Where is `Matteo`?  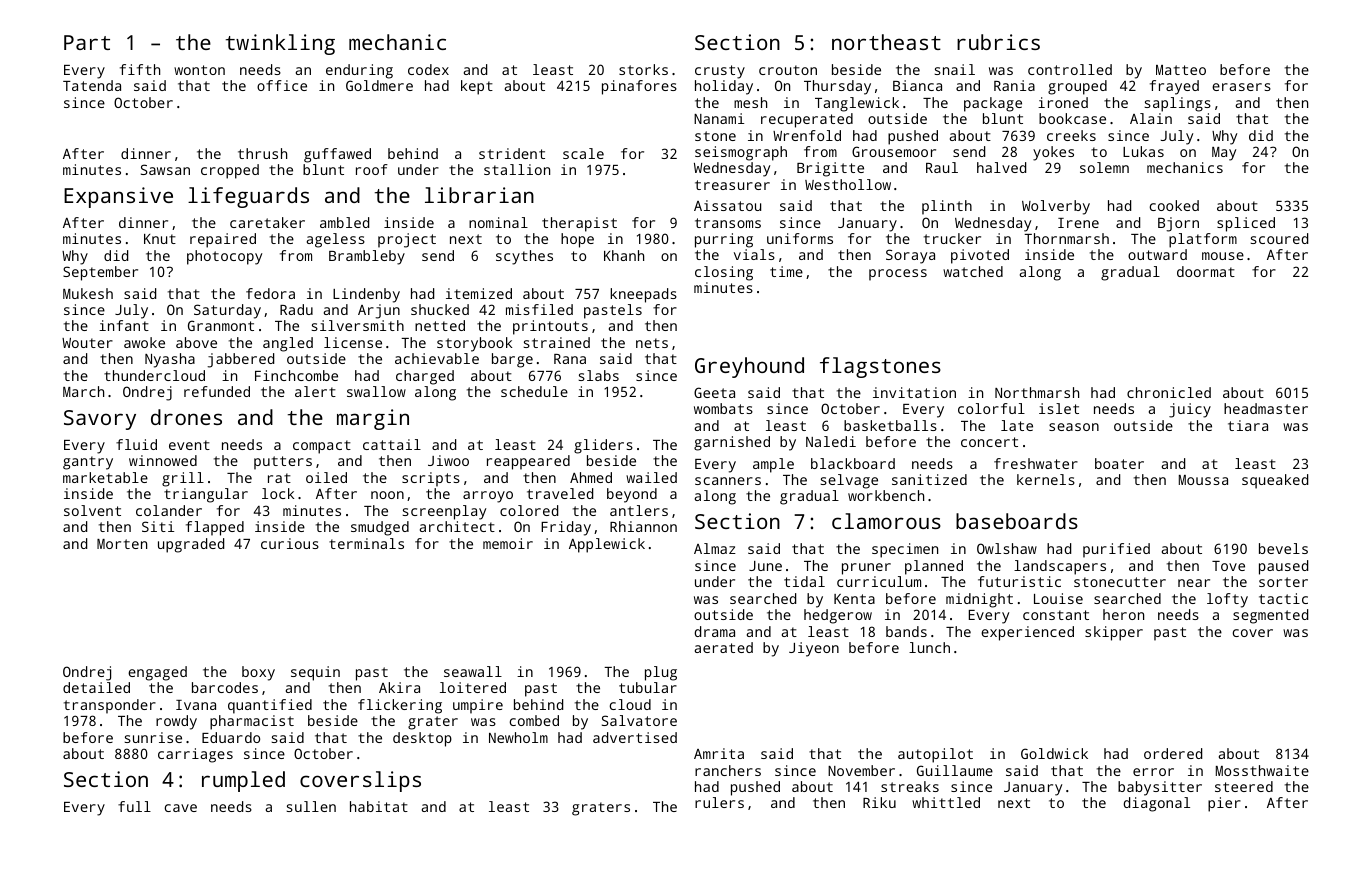 Matteo is located at coordinates (1181, 70).
